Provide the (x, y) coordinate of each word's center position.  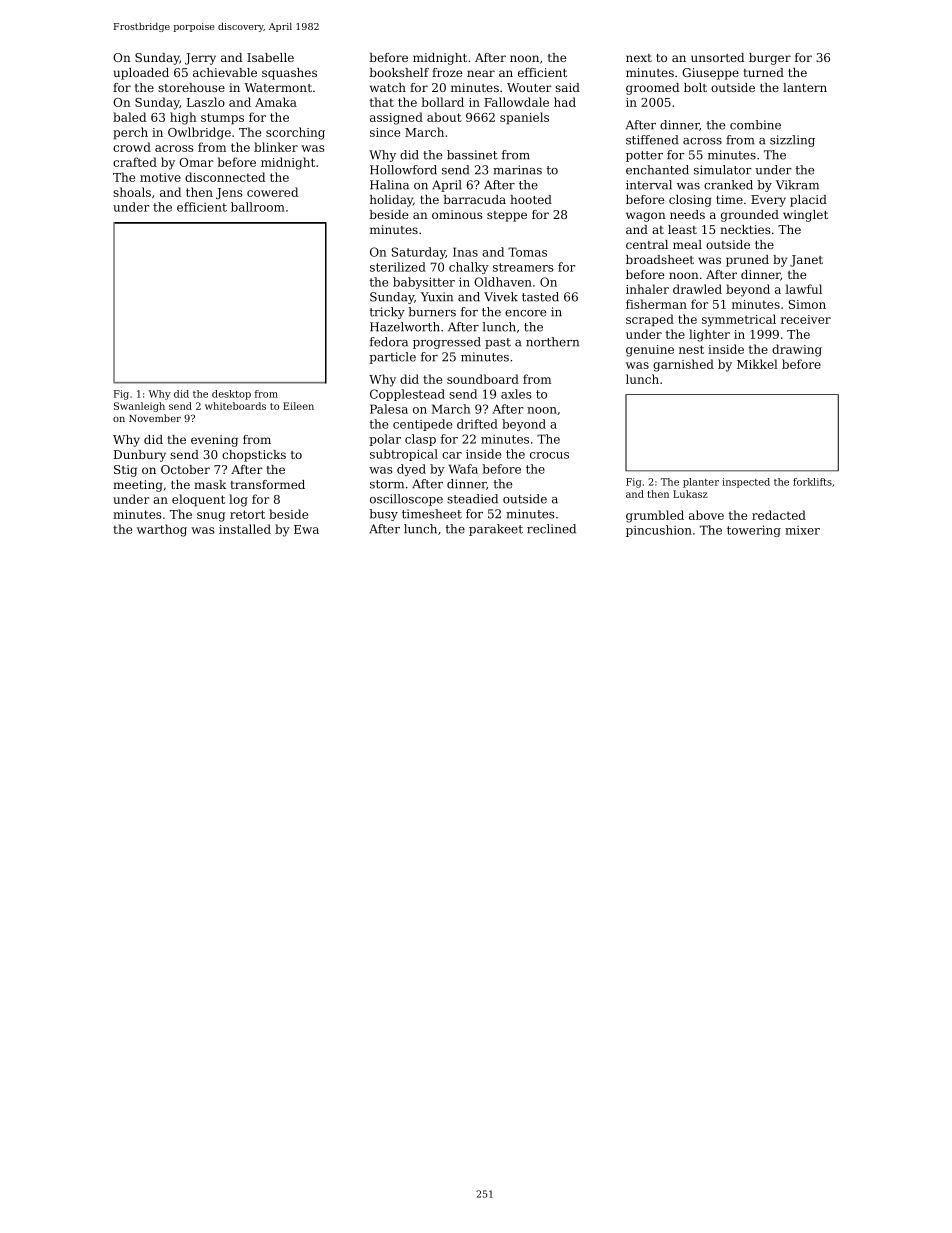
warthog (162, 530)
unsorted (717, 57)
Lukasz (690, 494)
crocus (549, 455)
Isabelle (270, 57)
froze (447, 72)
